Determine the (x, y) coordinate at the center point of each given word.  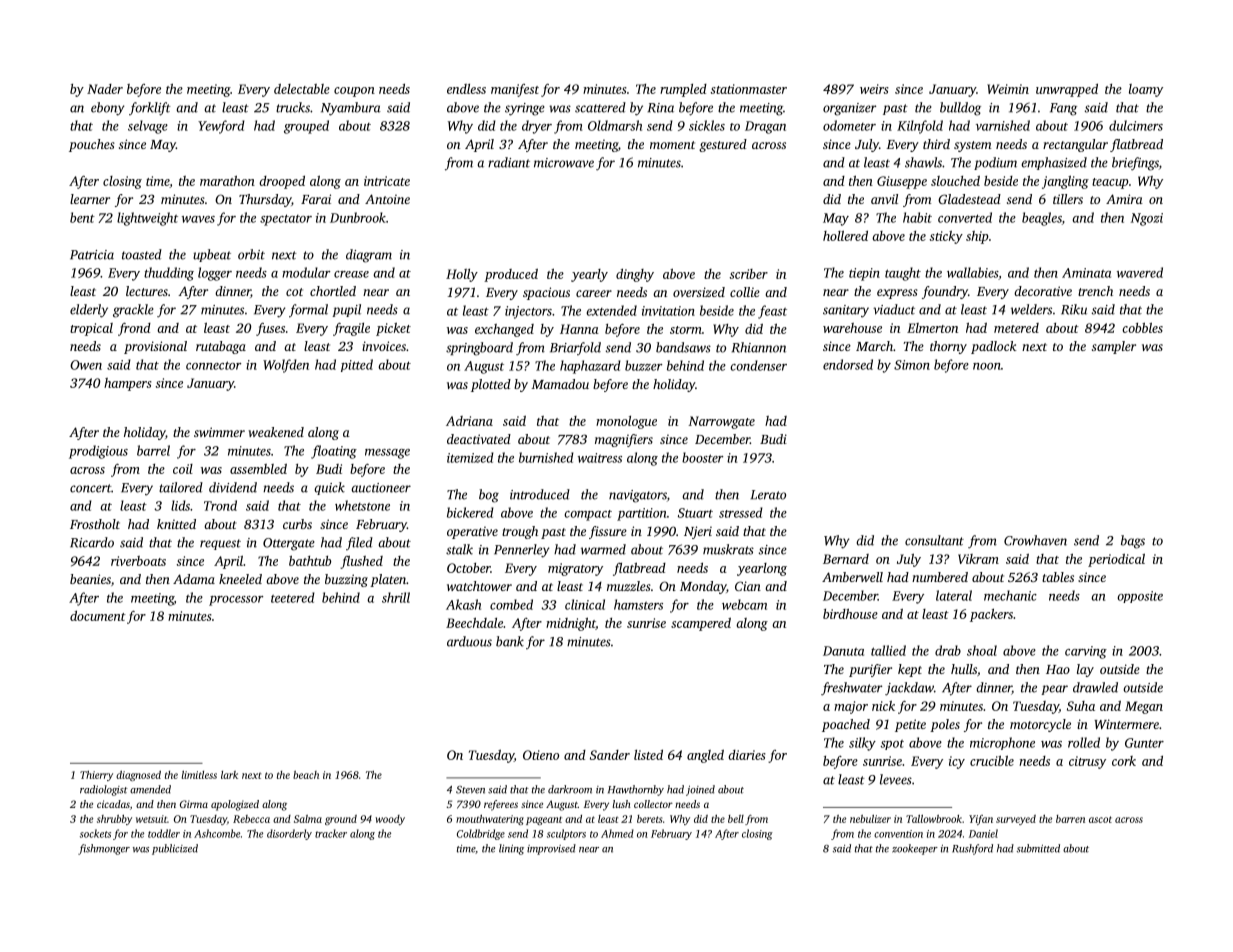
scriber (748, 274)
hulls (964, 669)
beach (306, 775)
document (98, 616)
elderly (89, 311)
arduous (469, 641)
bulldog (960, 109)
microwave (564, 163)
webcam (744, 604)
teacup (1110, 183)
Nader (105, 89)
